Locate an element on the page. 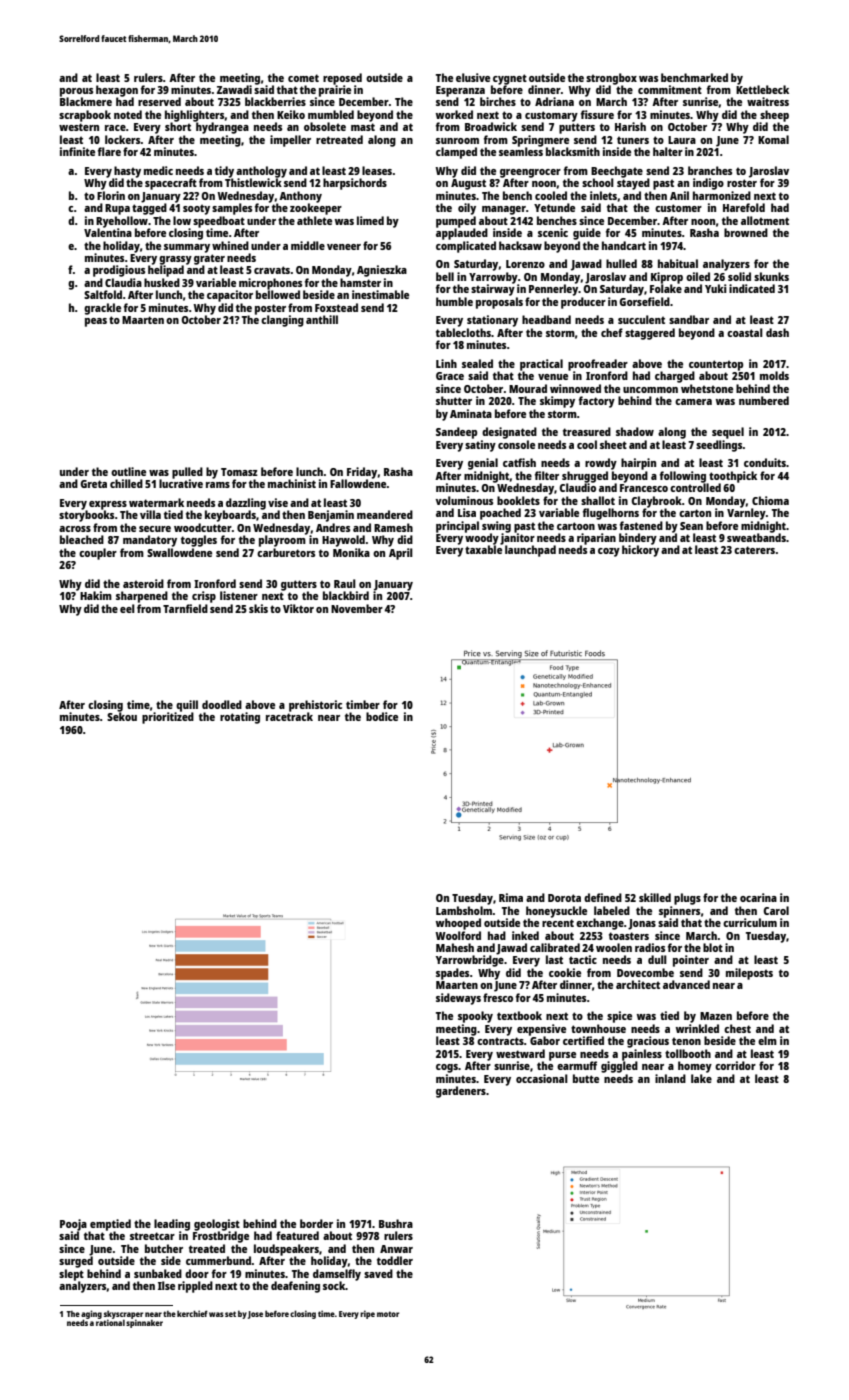  porous is located at coordinates (76, 92).
